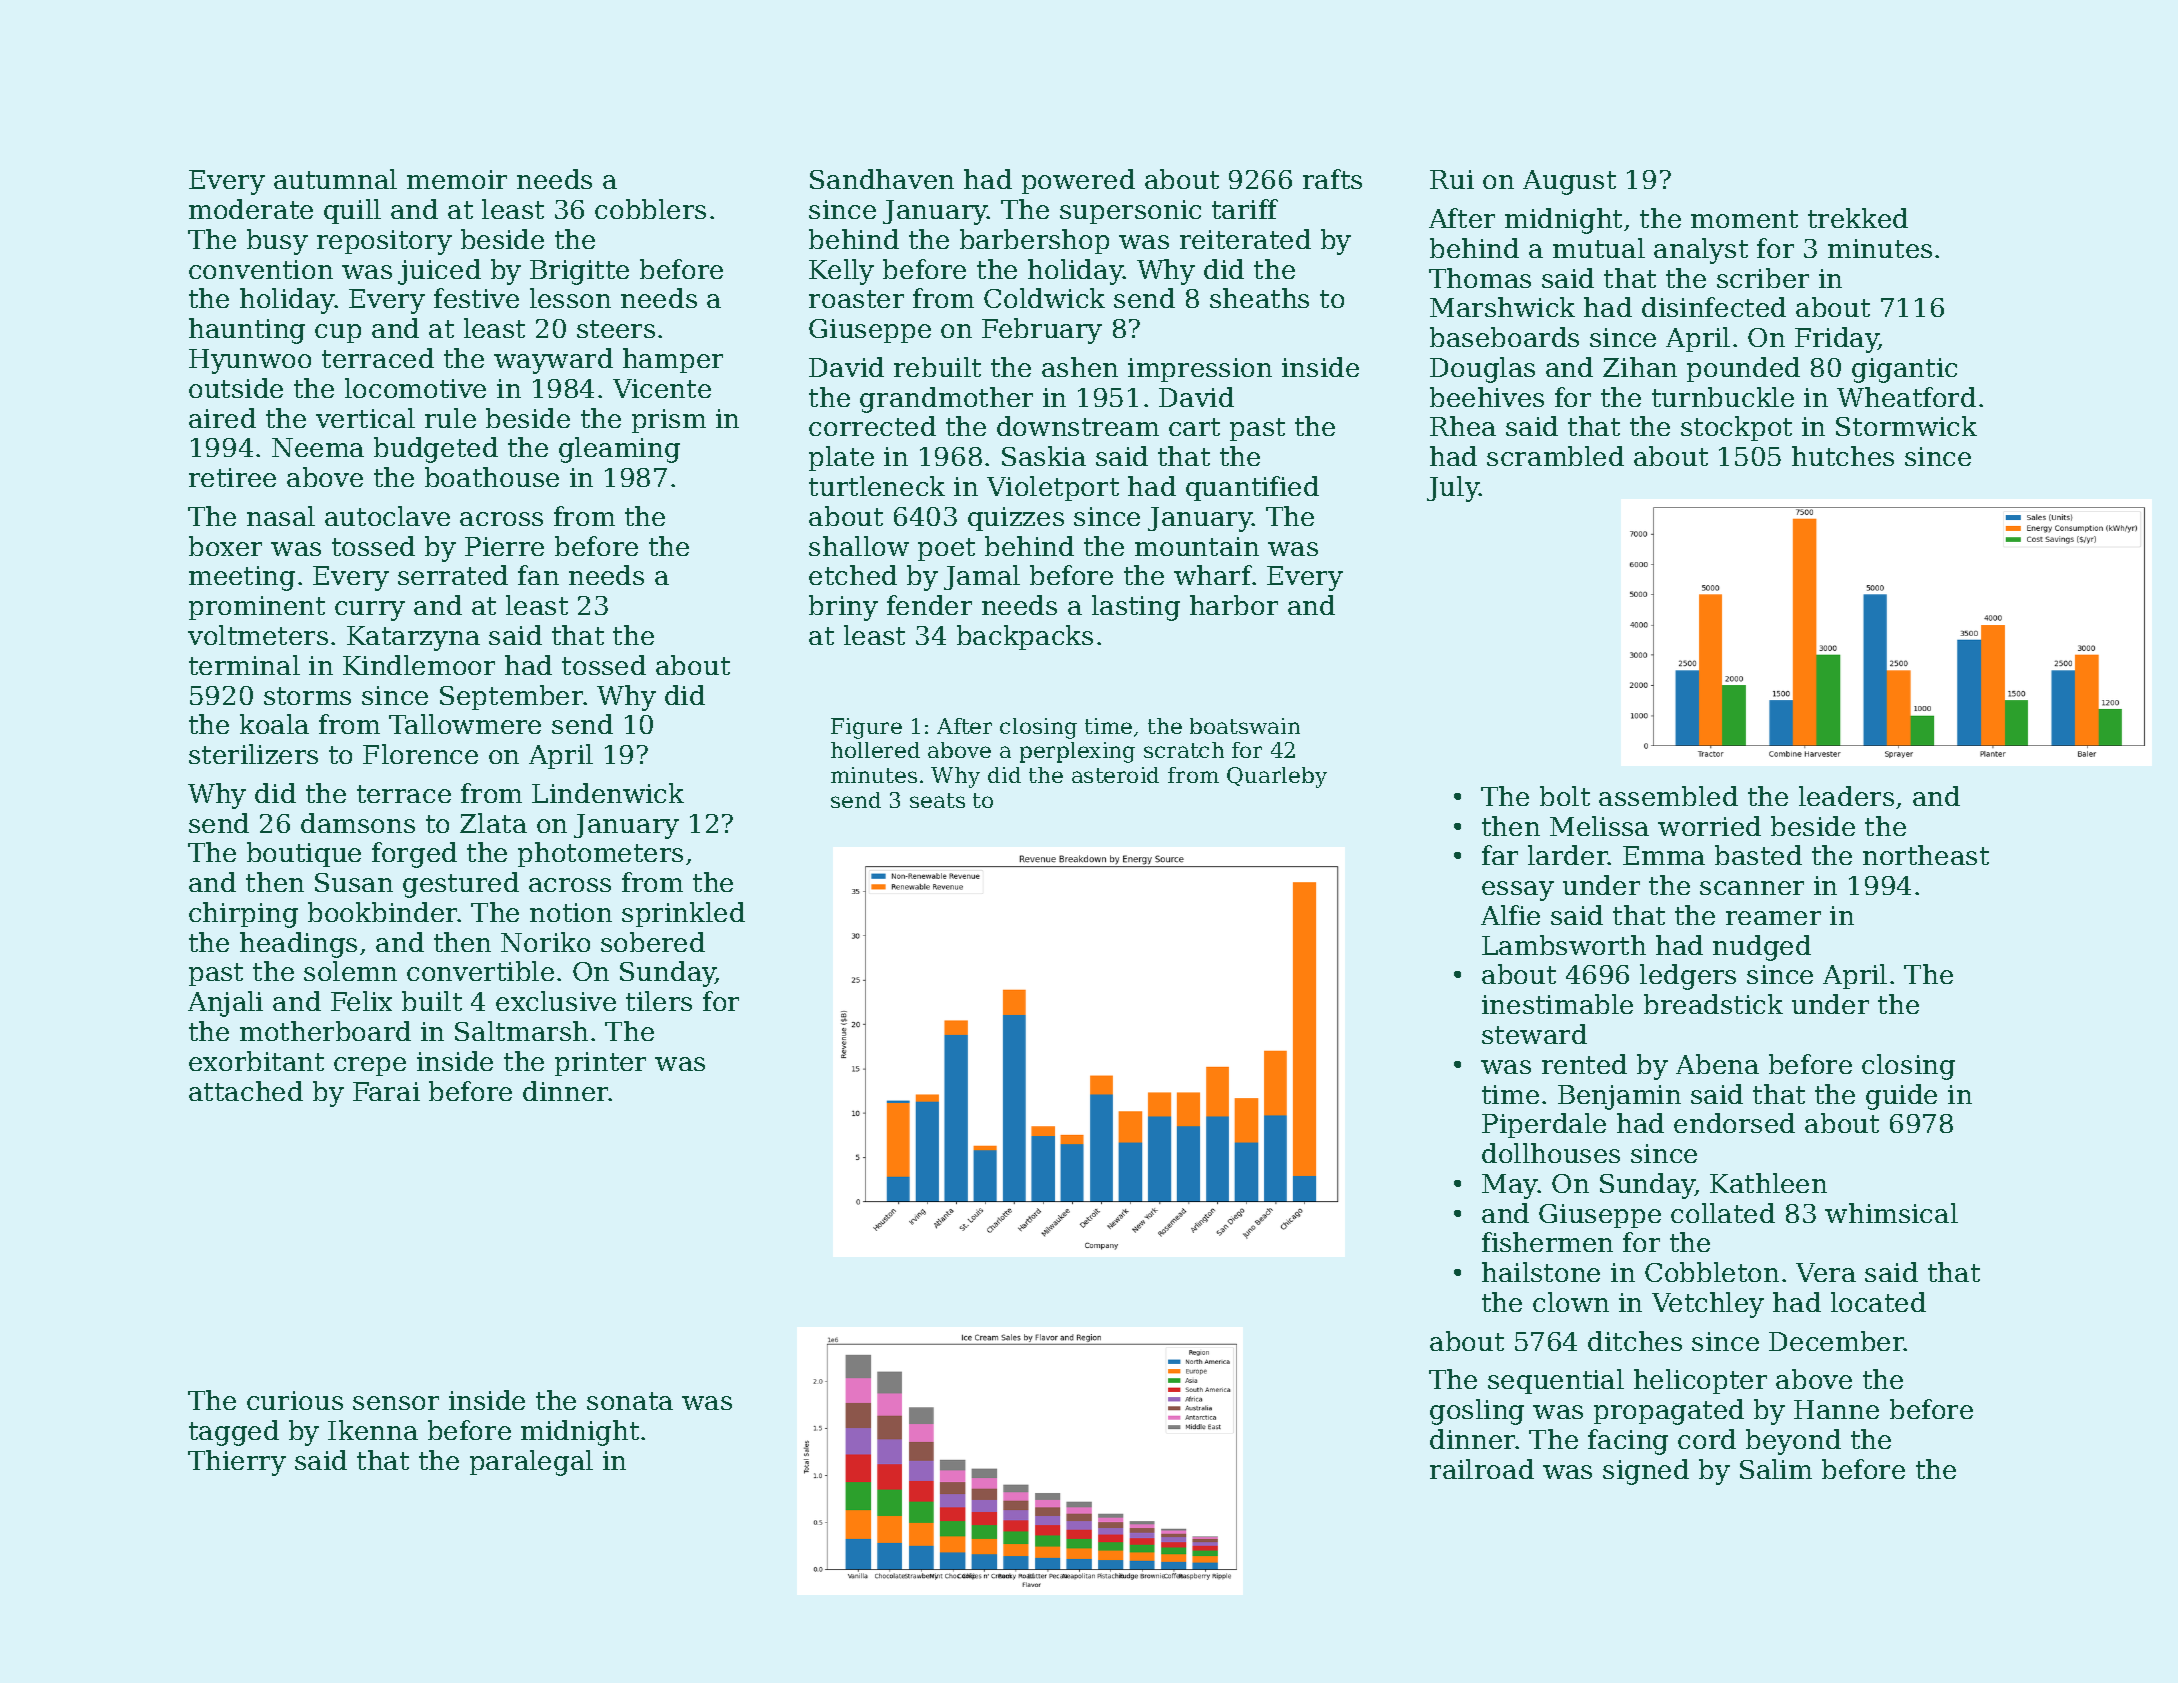 The image size is (2178, 1683). Describe the element at coordinates (1744, 219) in the document. I see `moment` at that location.
